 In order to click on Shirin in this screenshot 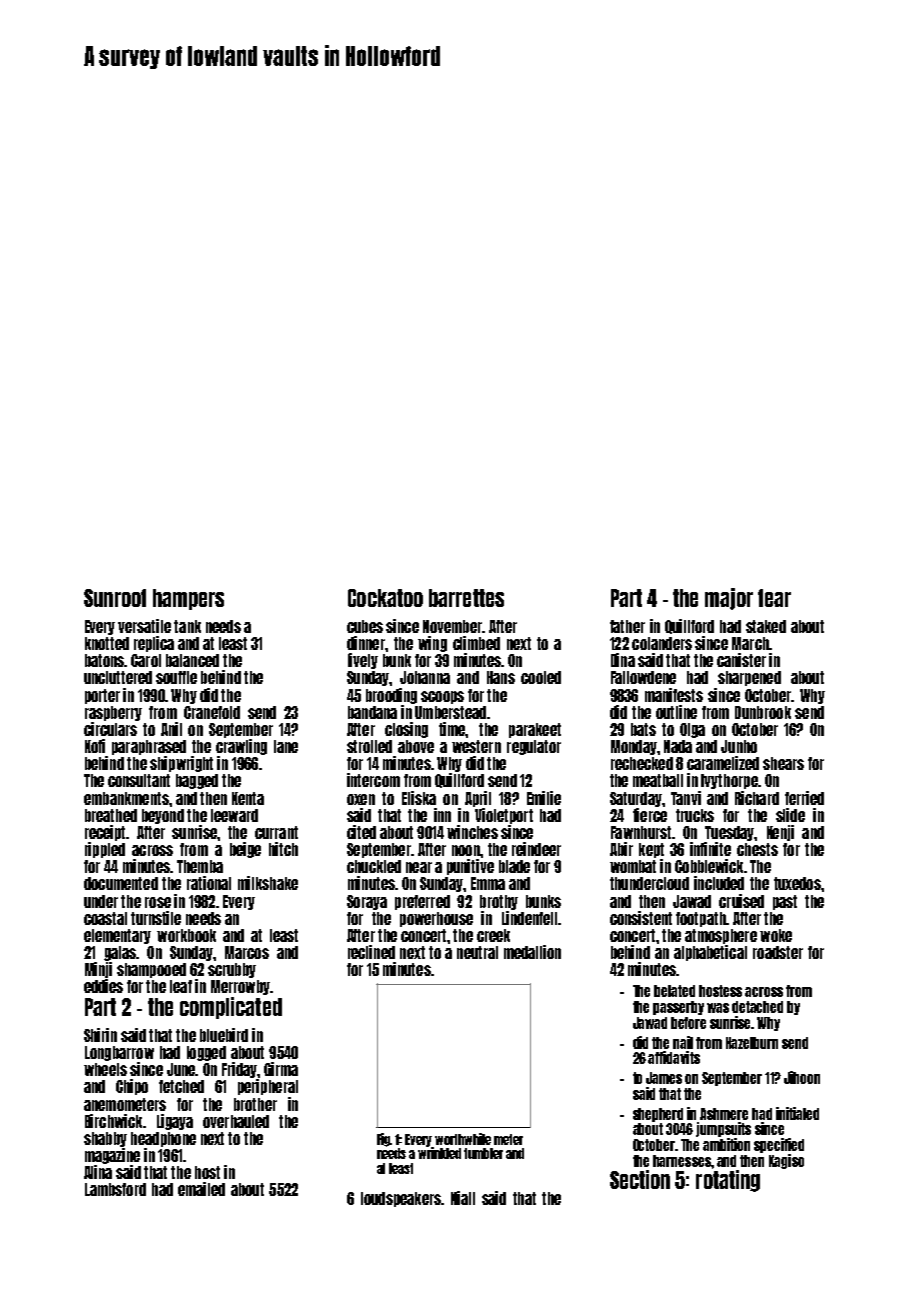, I will do `click(100, 1035)`.
